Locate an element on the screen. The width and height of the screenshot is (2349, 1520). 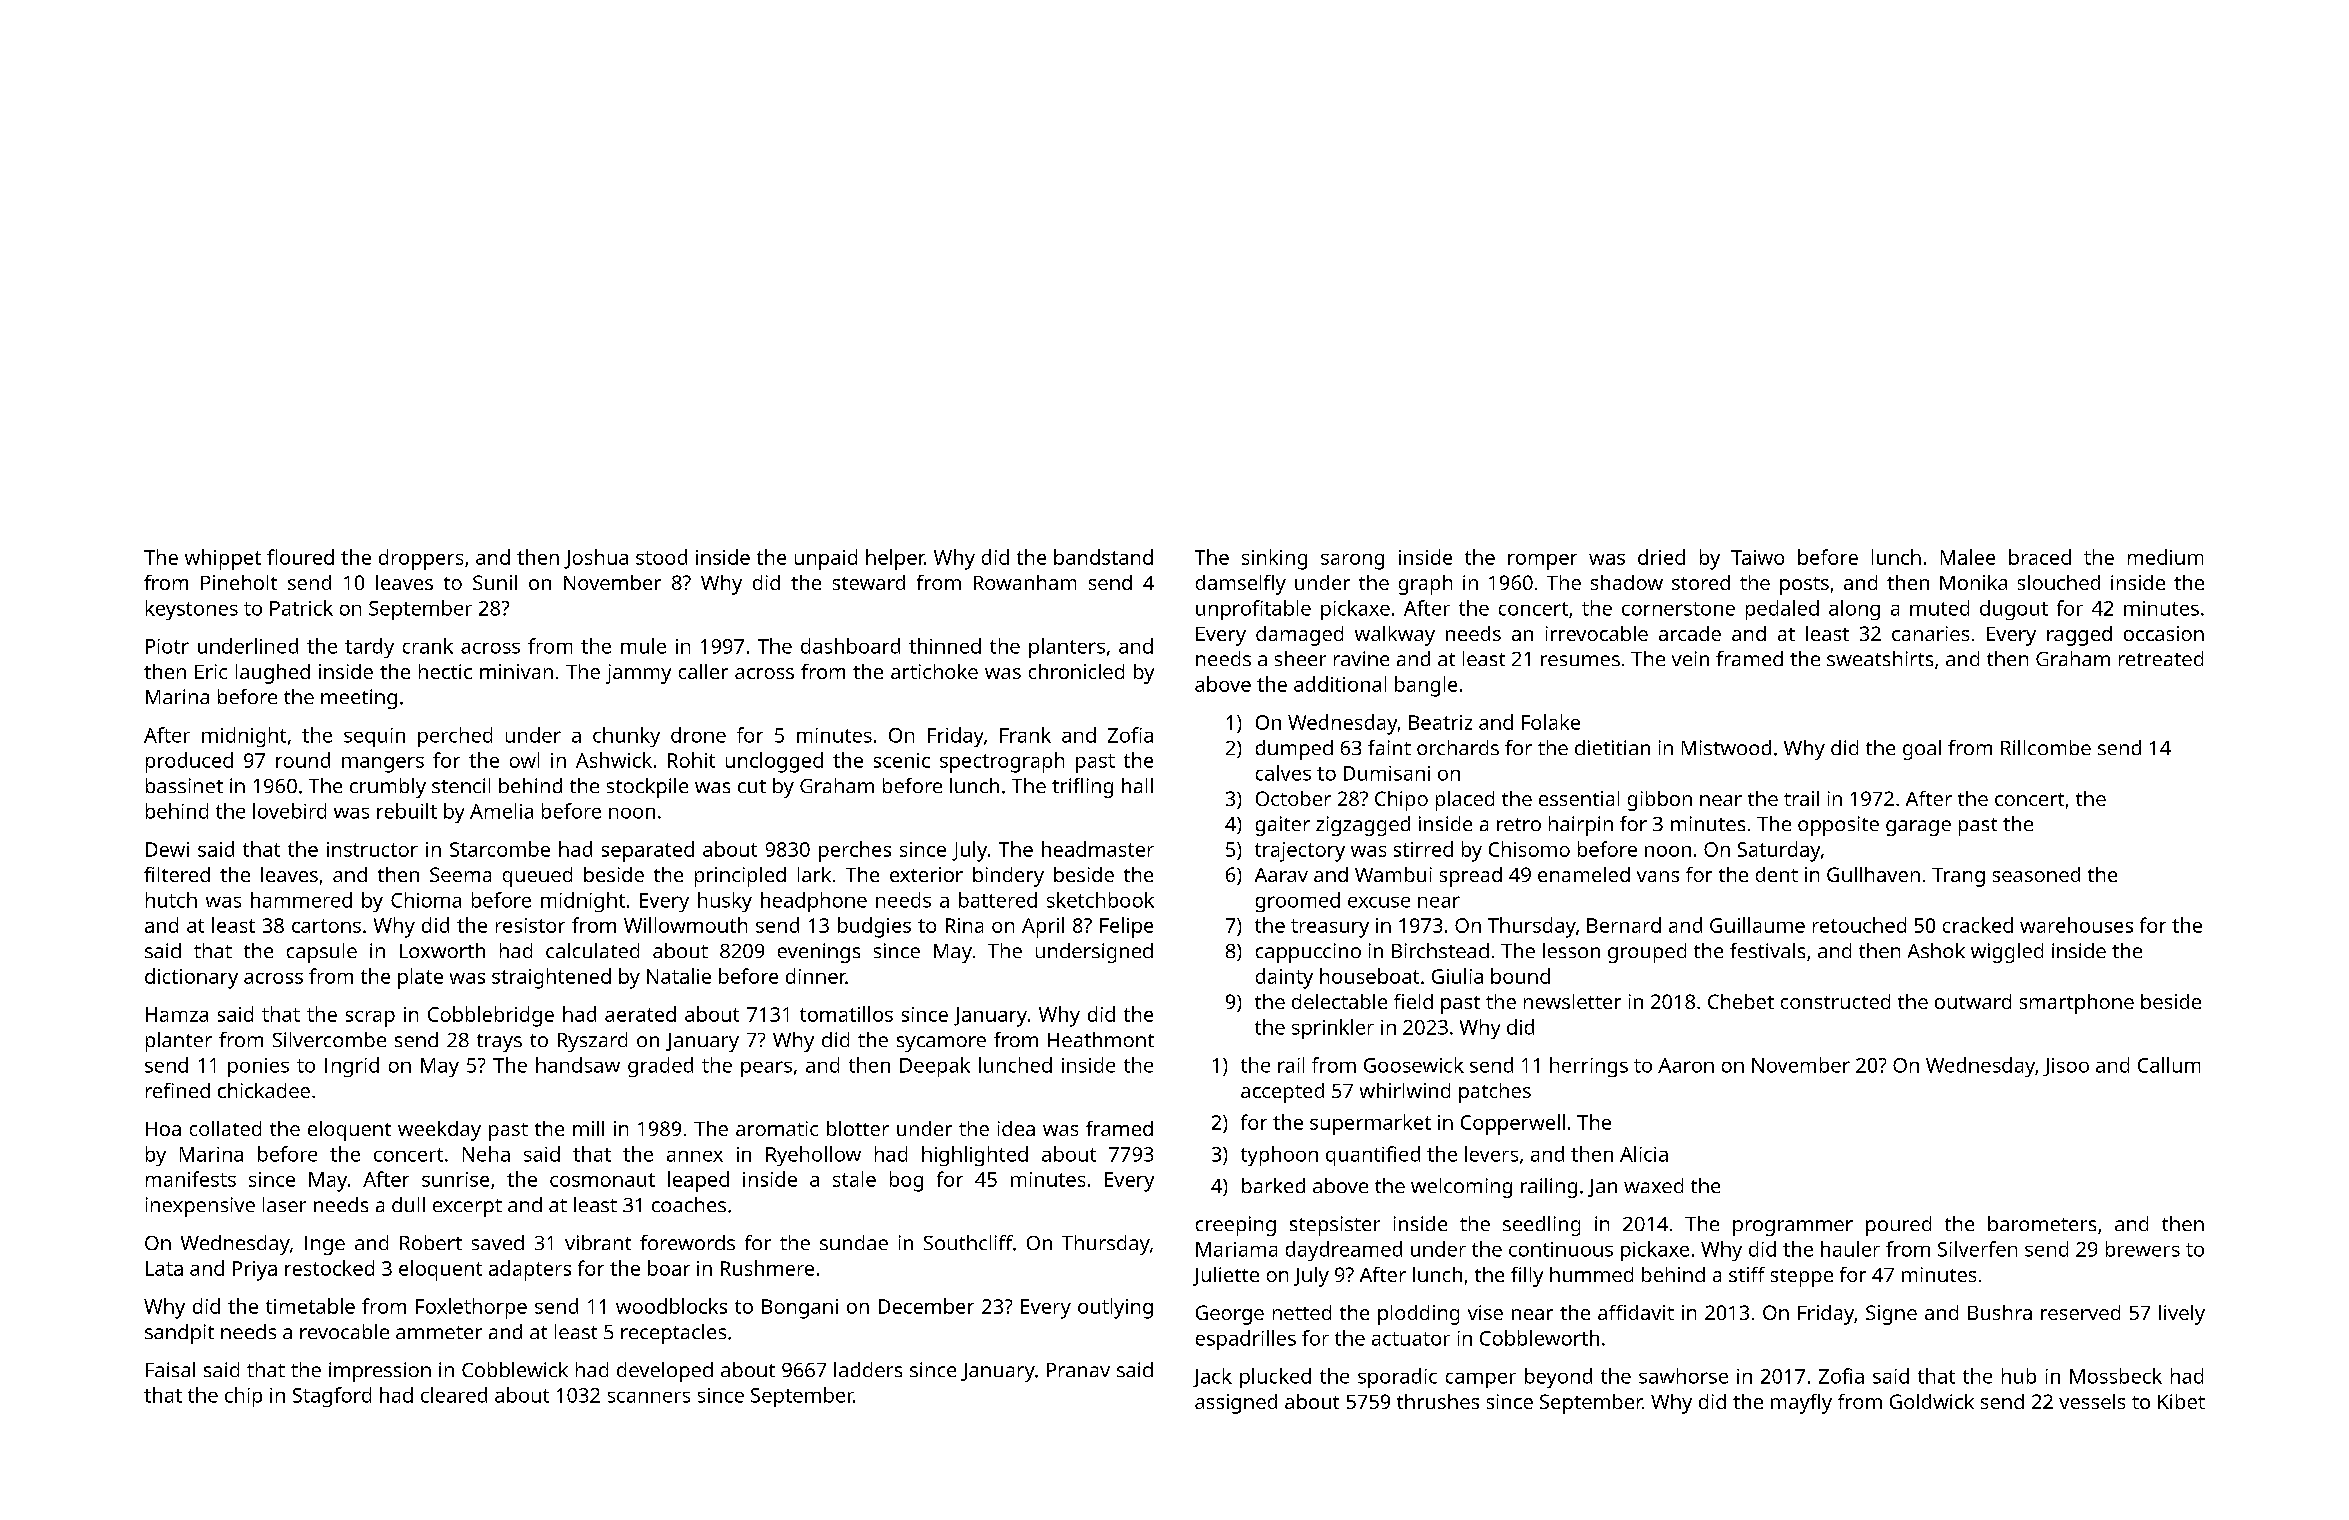
sandpit is located at coordinates (179, 1334).
